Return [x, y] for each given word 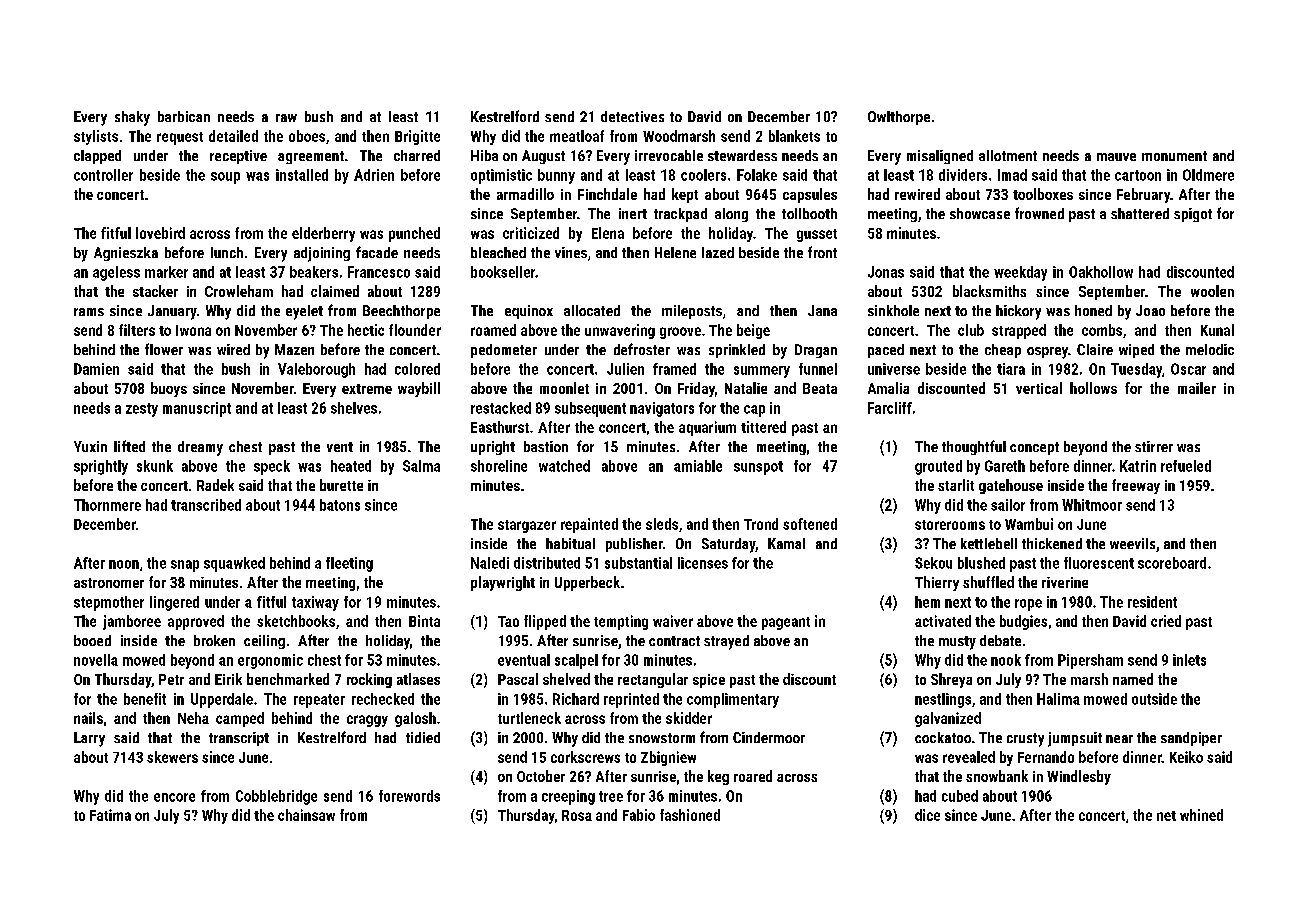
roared [753, 776]
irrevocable [669, 155]
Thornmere [107, 505]
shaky [132, 118]
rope [1028, 605]
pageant [786, 623]
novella [96, 660]
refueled [1186, 466]
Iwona [193, 330]
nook [1006, 660]
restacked [501, 408]
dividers [963, 175]
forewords [409, 796]
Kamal [786, 543]
